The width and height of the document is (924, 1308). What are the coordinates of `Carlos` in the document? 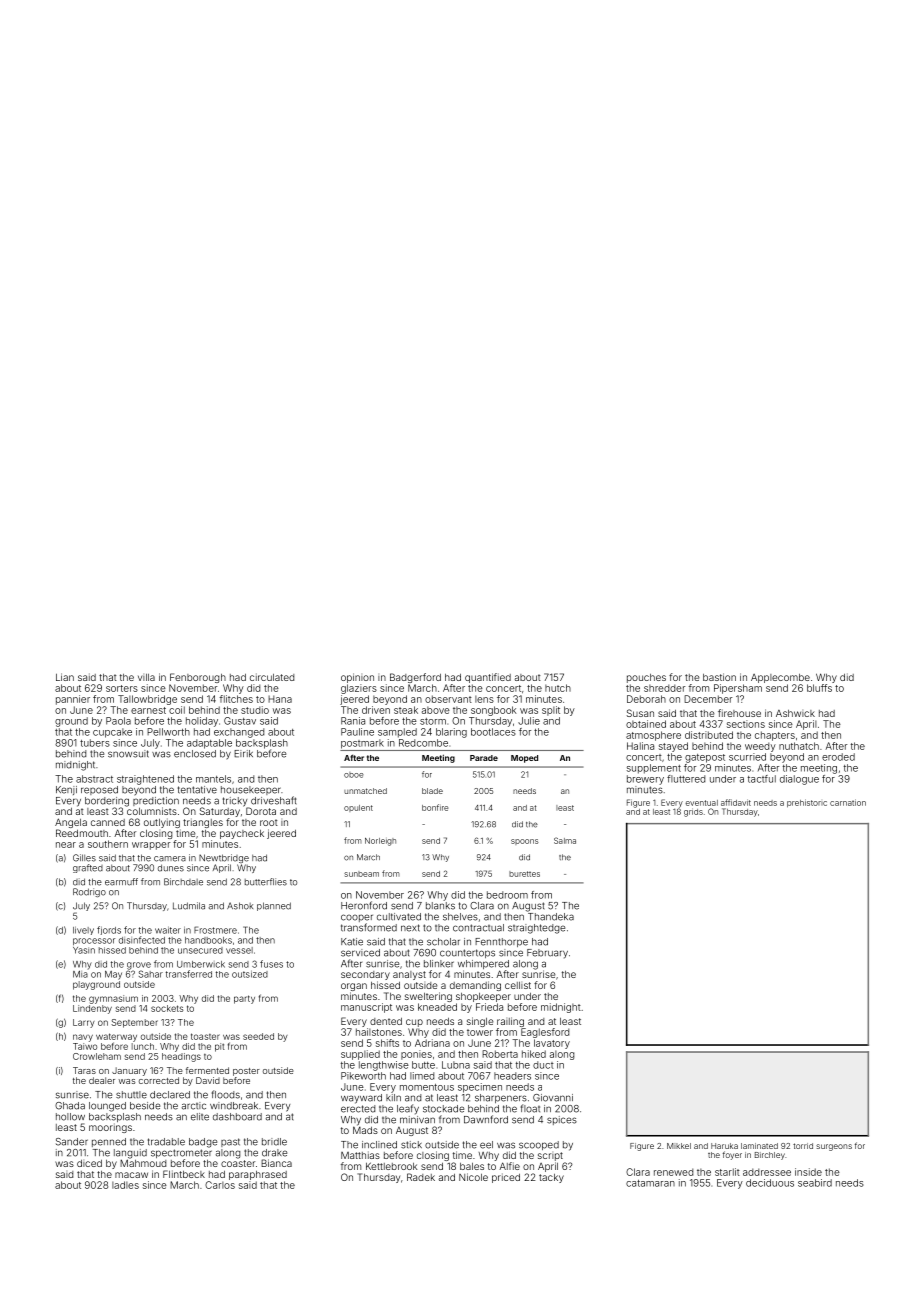 It's located at (220, 1185).
